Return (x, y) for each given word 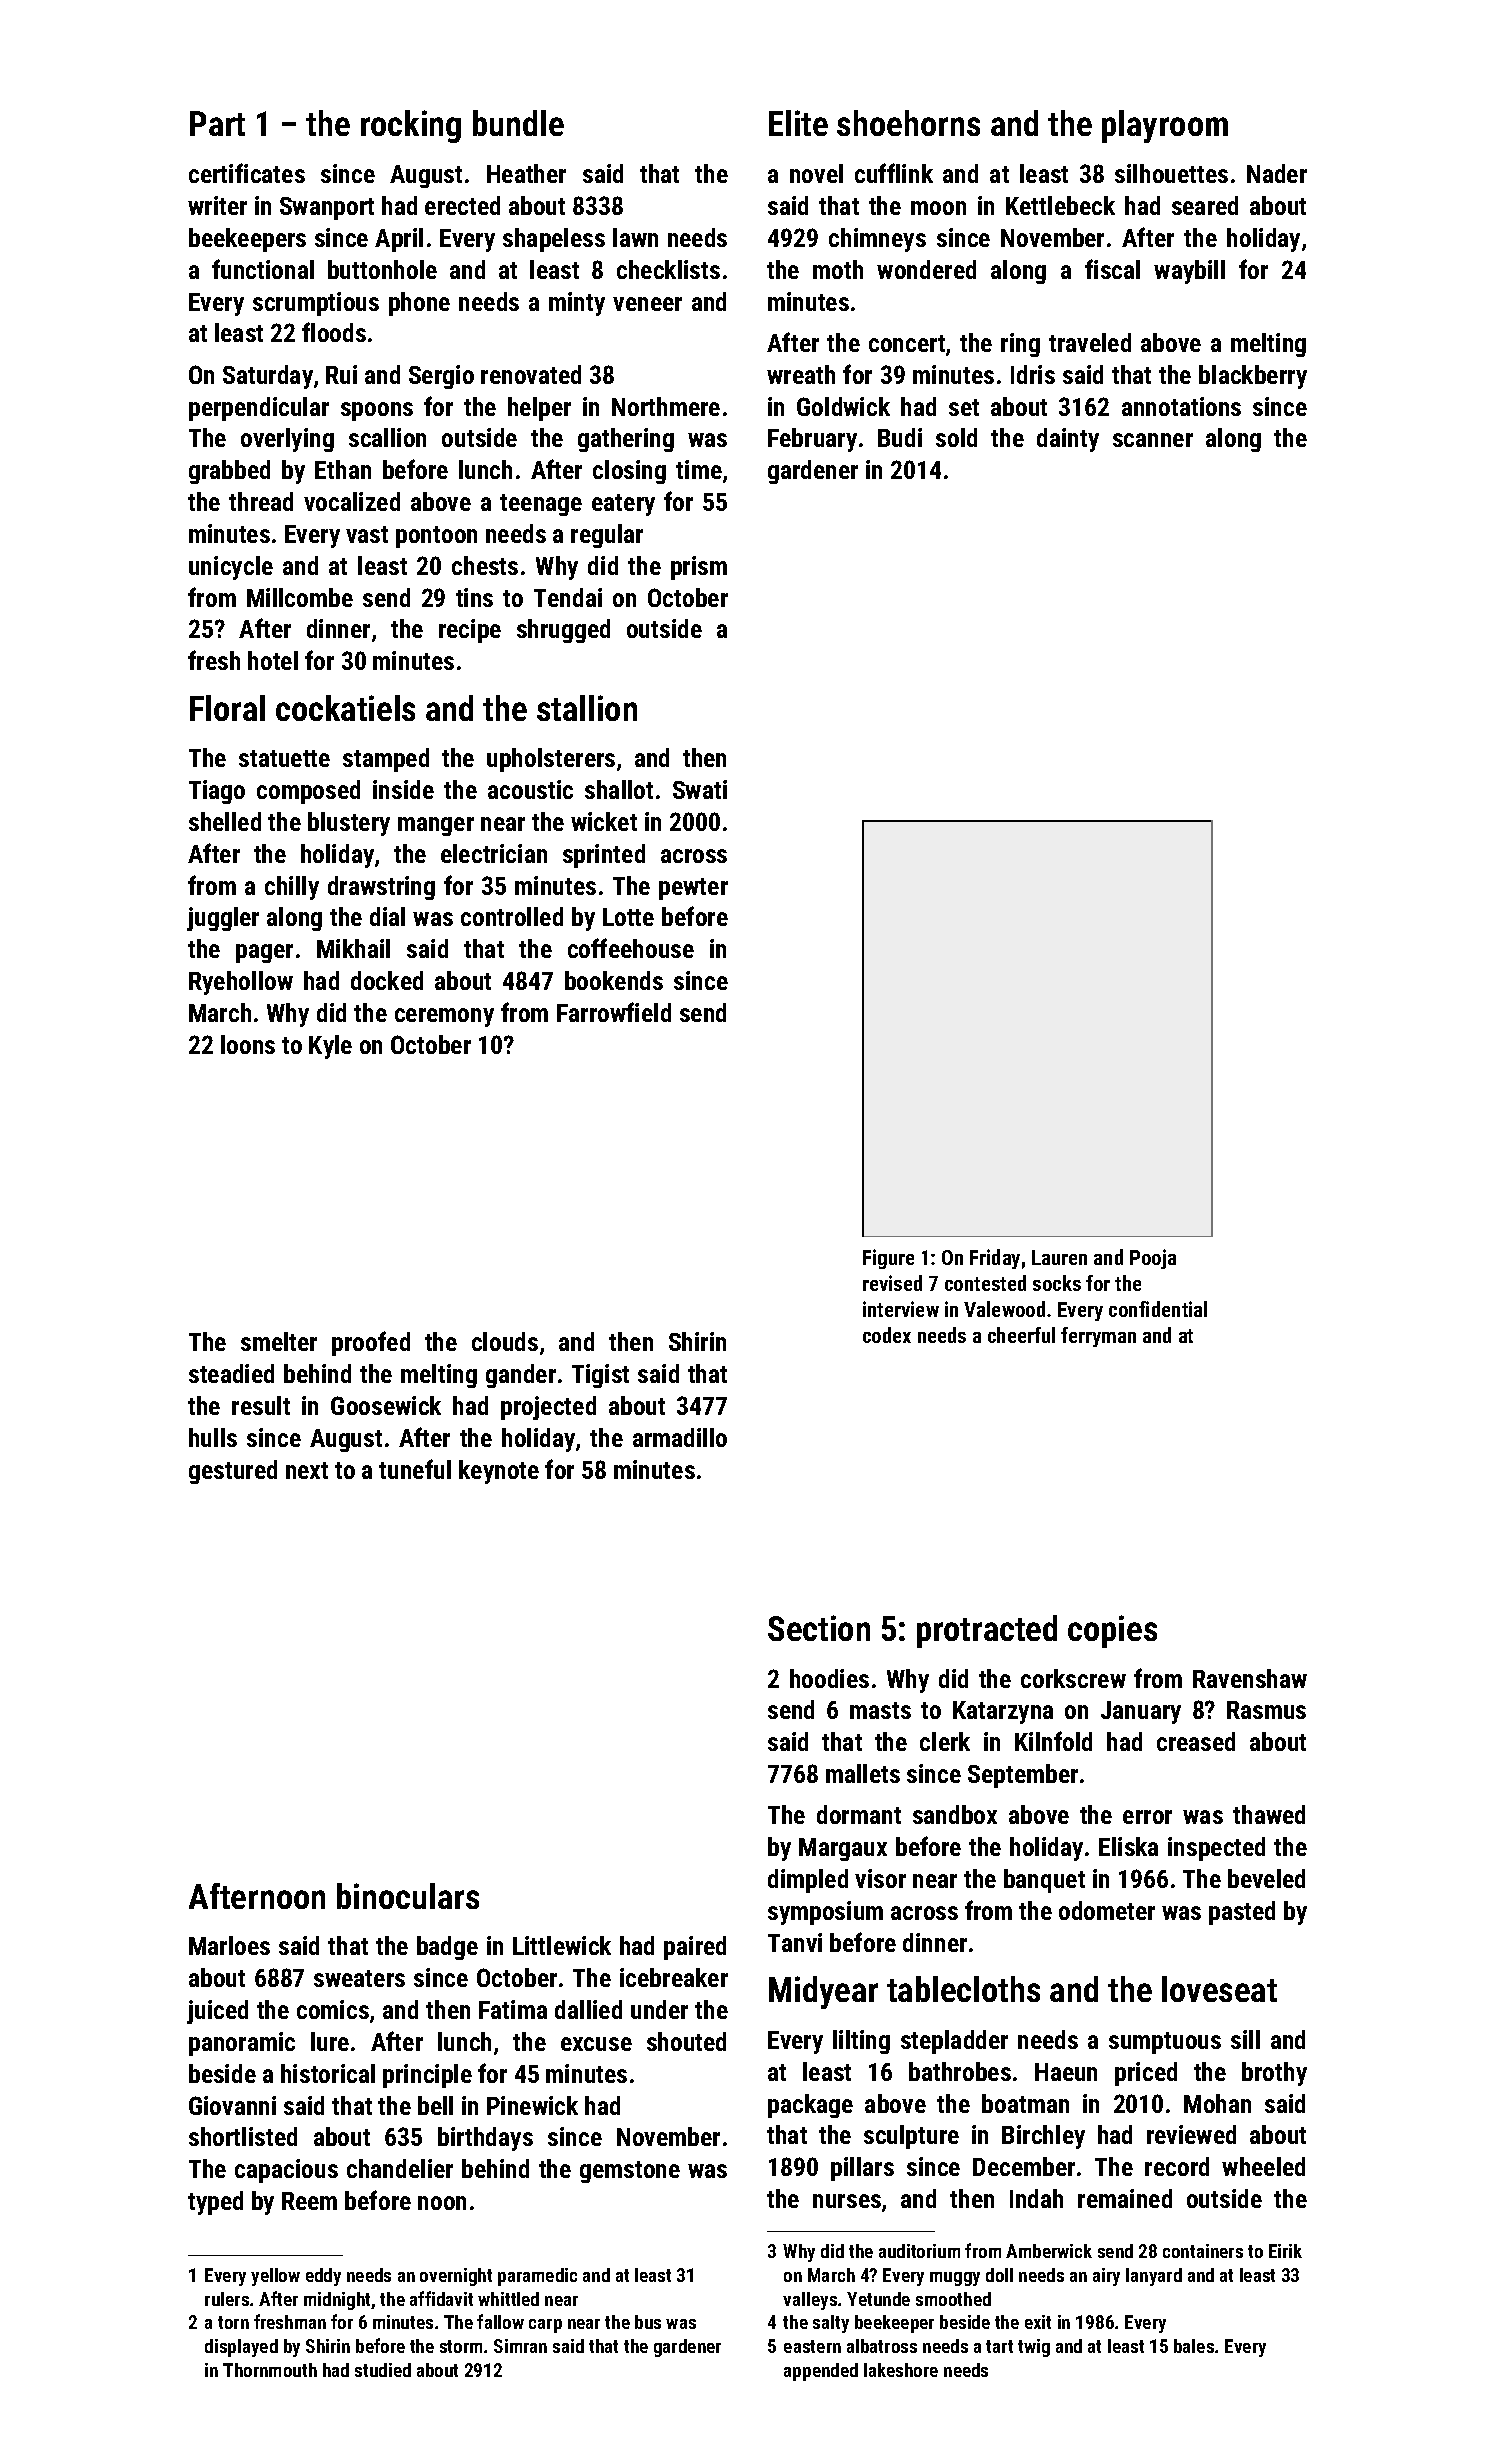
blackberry (1253, 377)
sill (1245, 2039)
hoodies (829, 1678)
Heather (526, 173)
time (699, 469)
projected (548, 1408)
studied (383, 2370)
